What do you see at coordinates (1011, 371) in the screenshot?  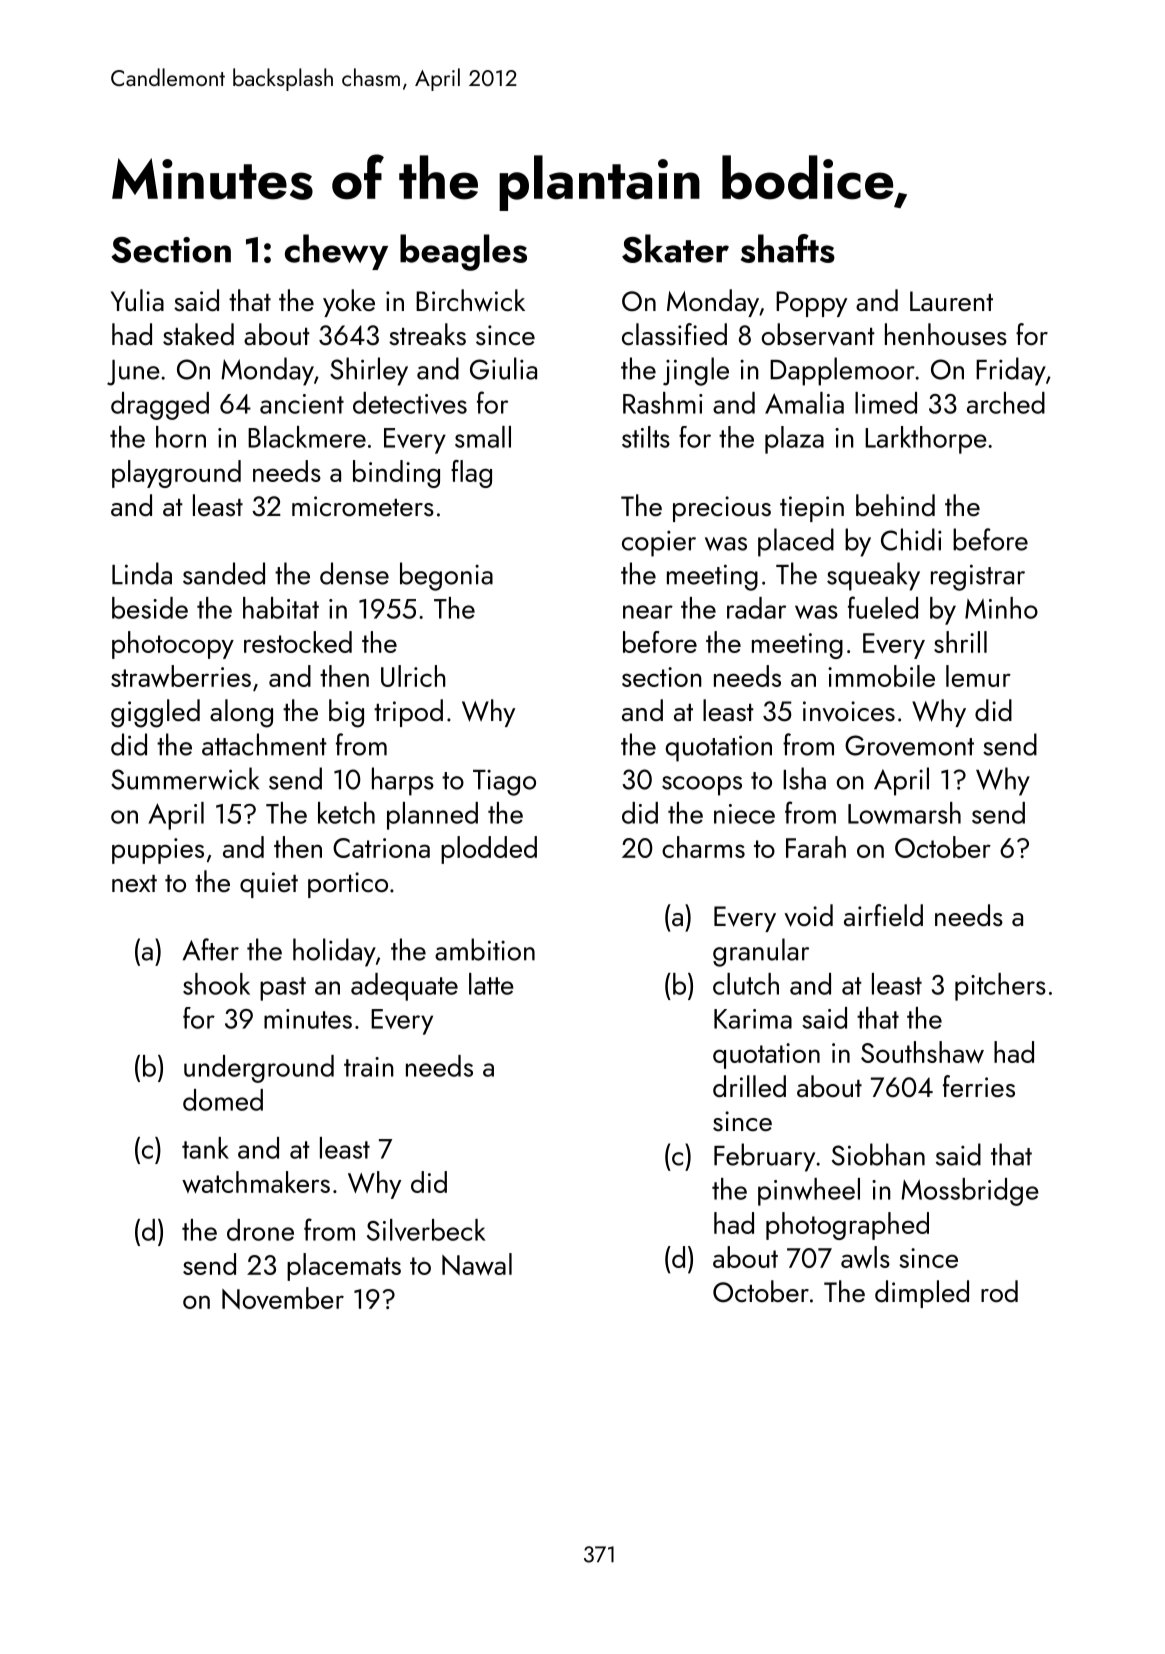 I see `Friday` at bounding box center [1011, 371].
